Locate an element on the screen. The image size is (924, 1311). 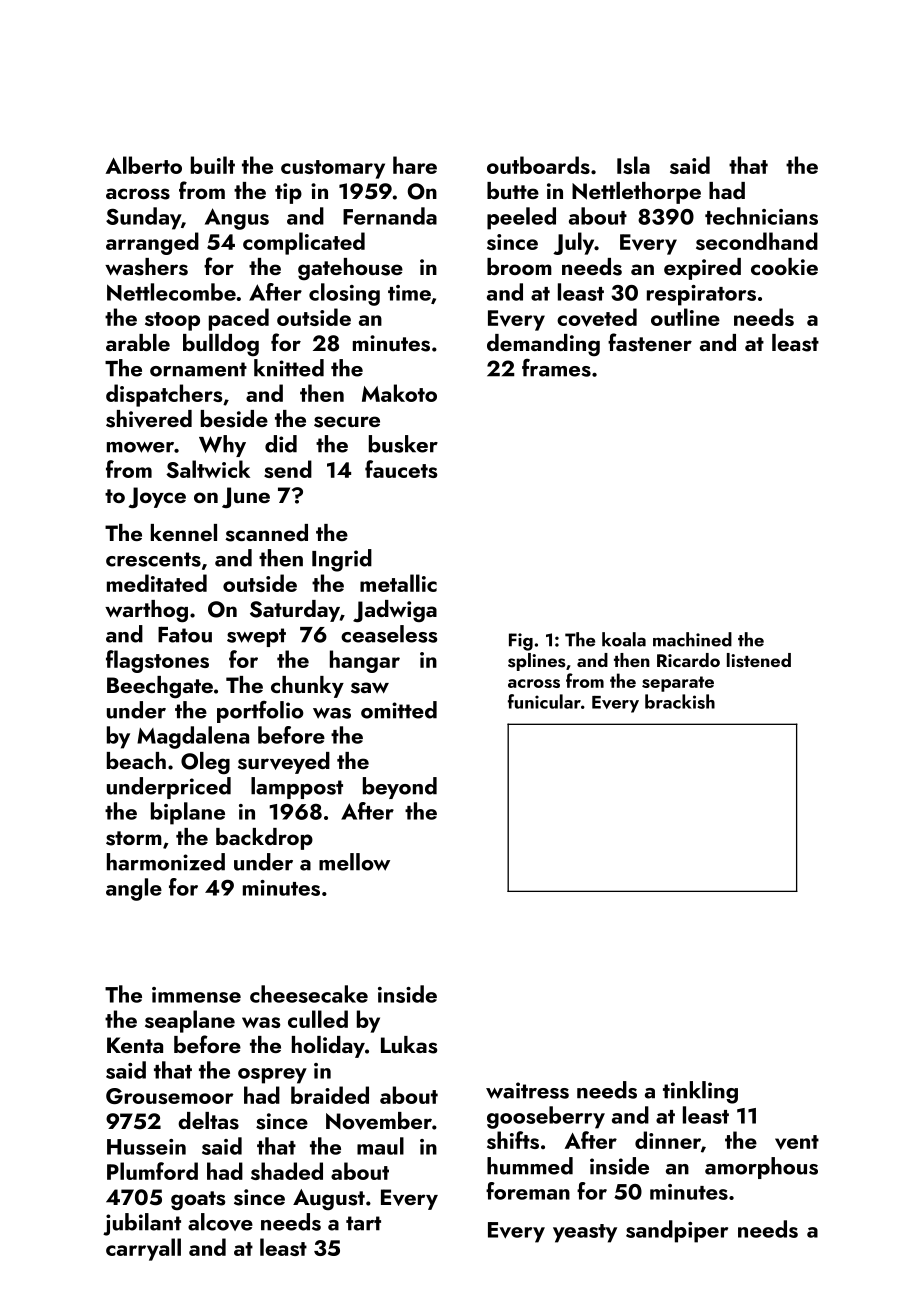
beyond is located at coordinates (400, 788).
